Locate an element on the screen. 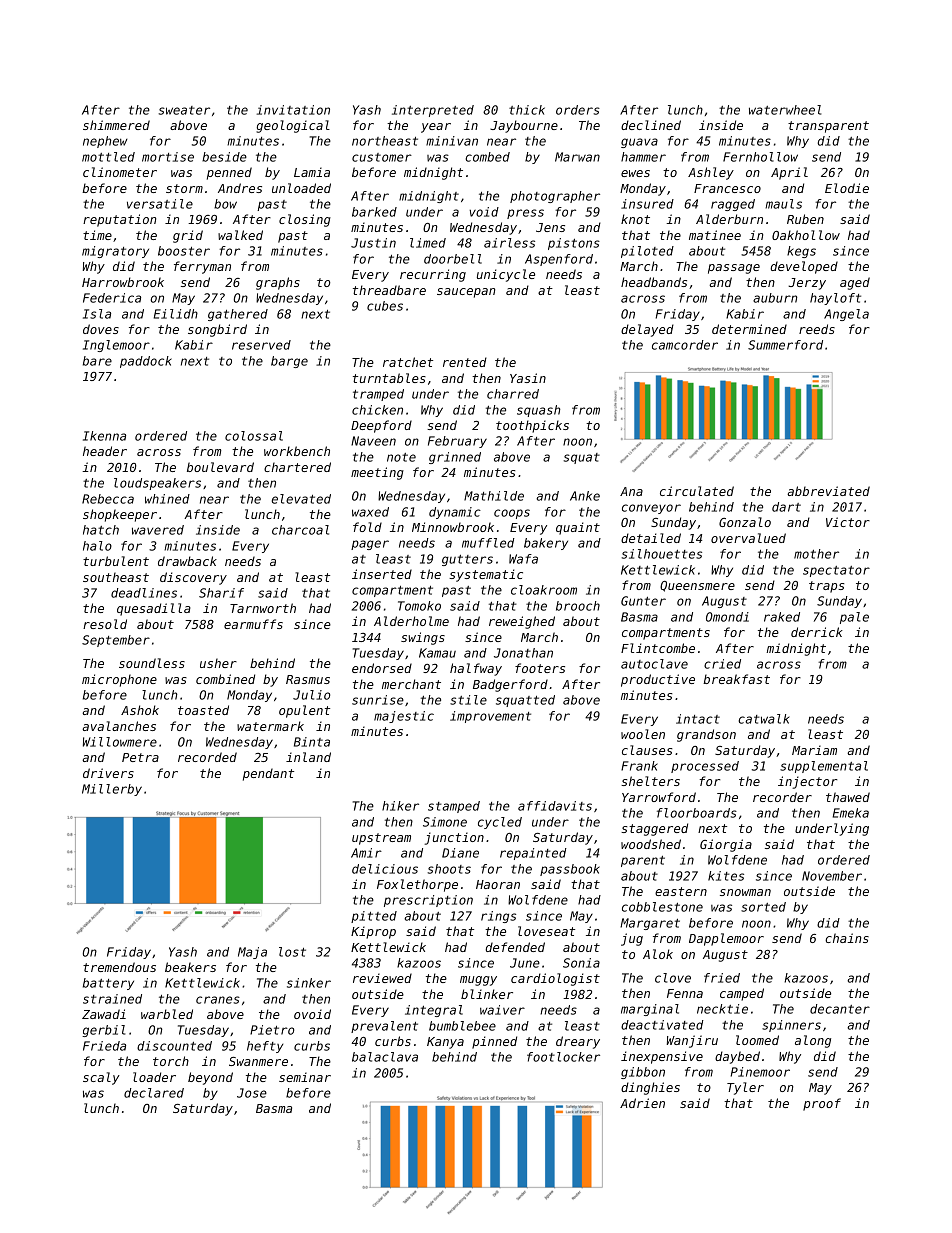 This screenshot has height=1233, width=952. resold is located at coordinates (105, 624).
